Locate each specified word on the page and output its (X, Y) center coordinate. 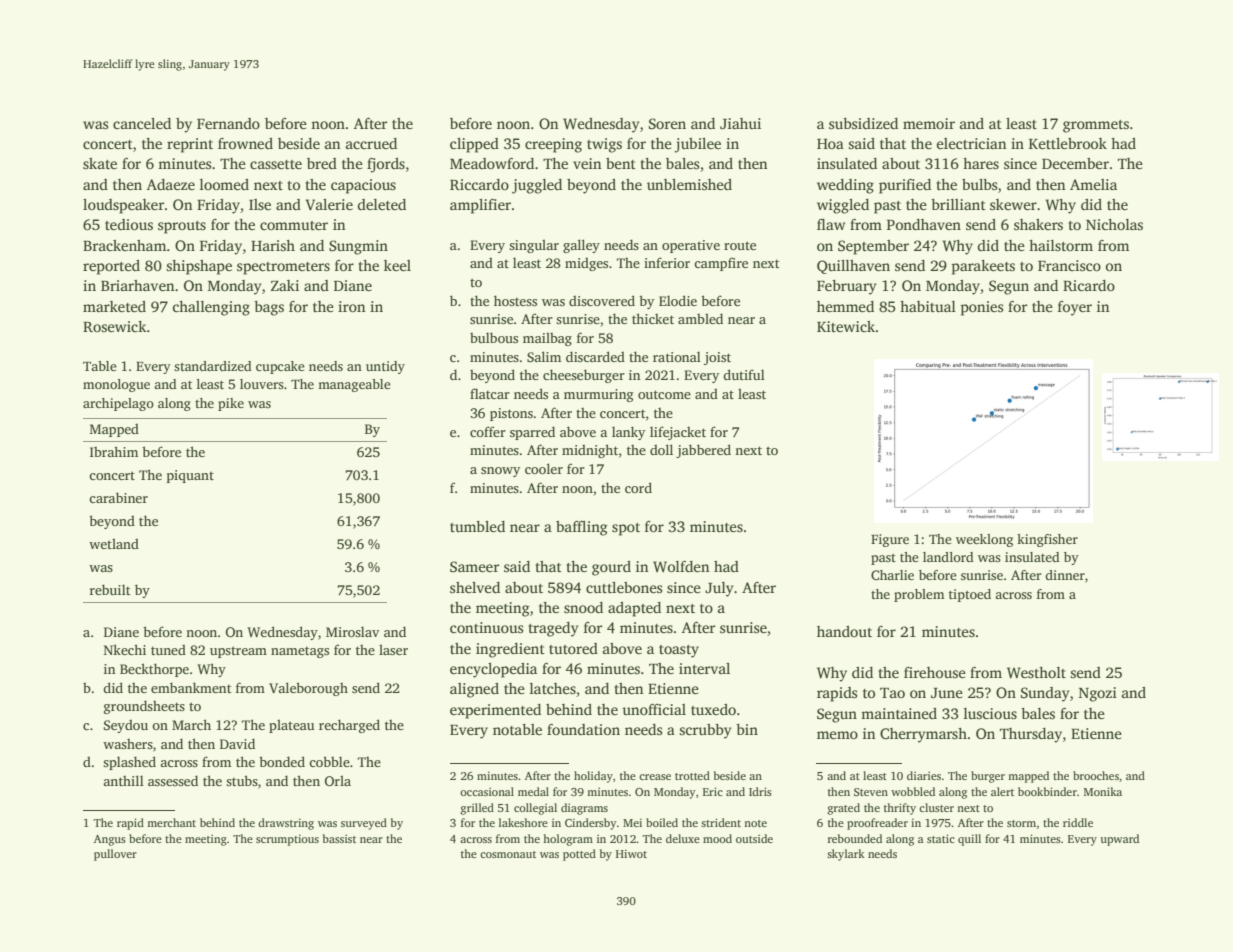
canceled (142, 123)
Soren (667, 123)
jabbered (703, 451)
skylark (846, 855)
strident (721, 822)
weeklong (984, 540)
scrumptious (287, 840)
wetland (114, 543)
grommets (1096, 126)
